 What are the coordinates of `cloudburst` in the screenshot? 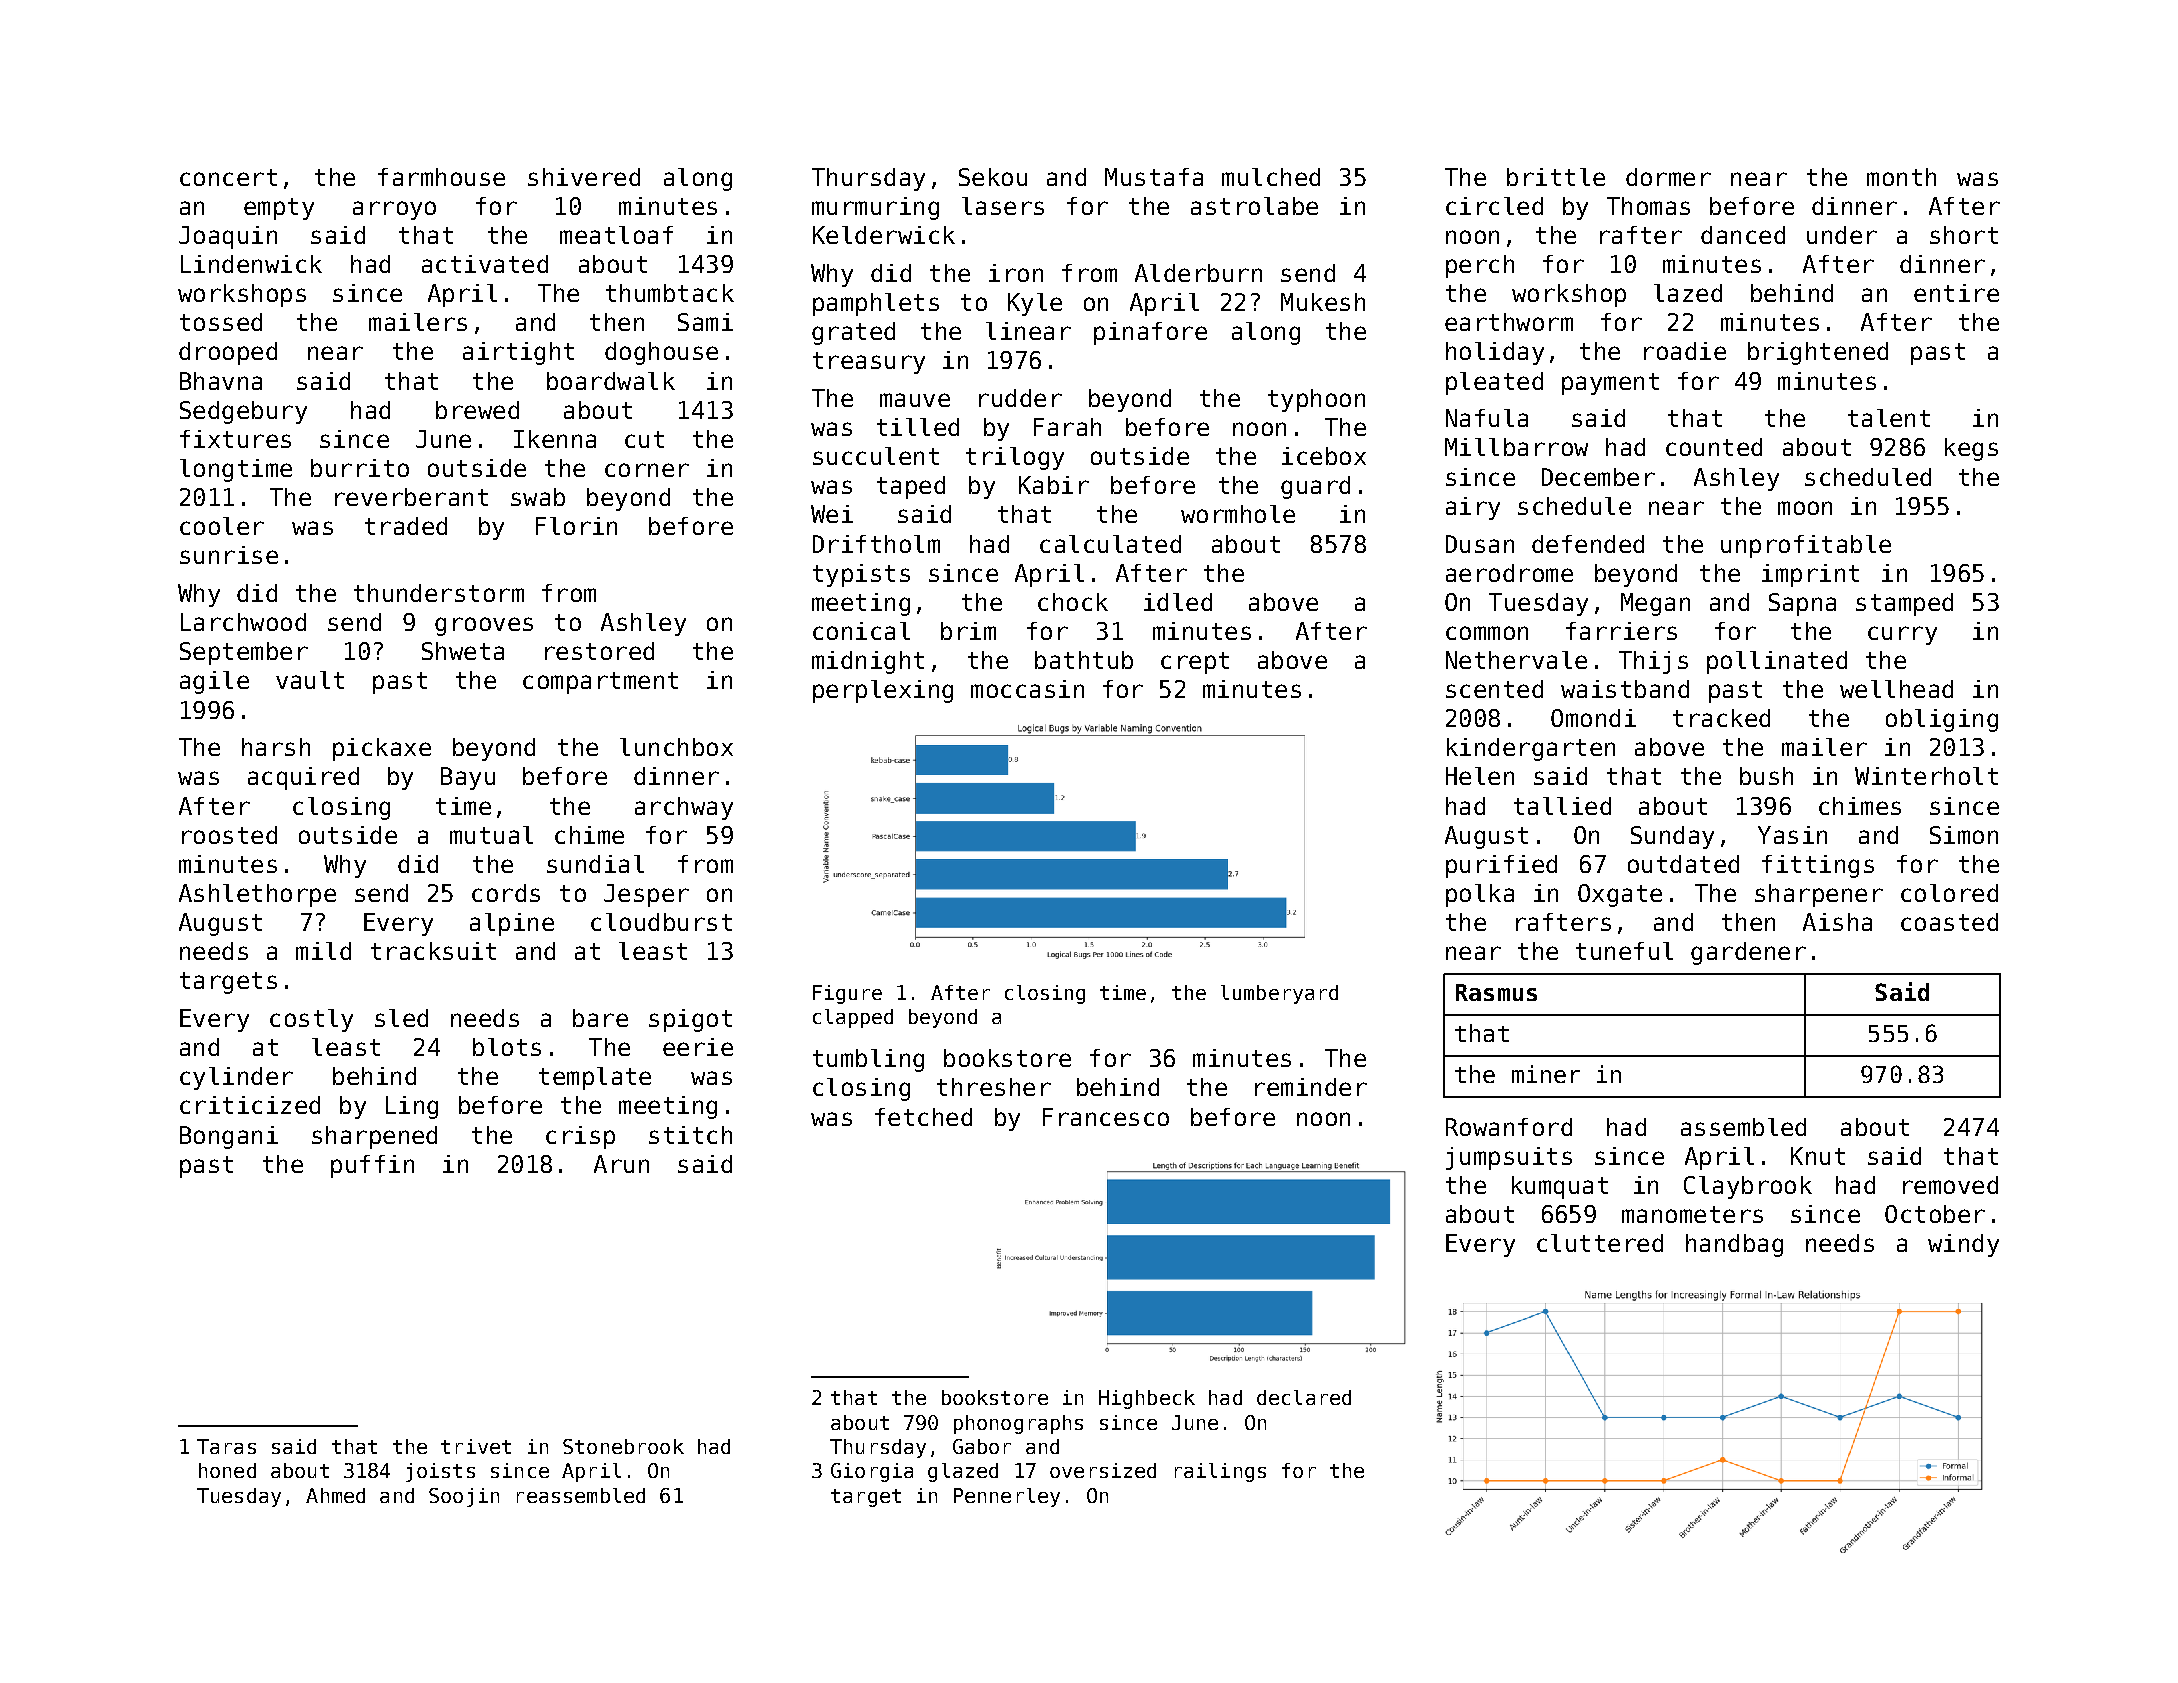 It's located at (661, 922).
